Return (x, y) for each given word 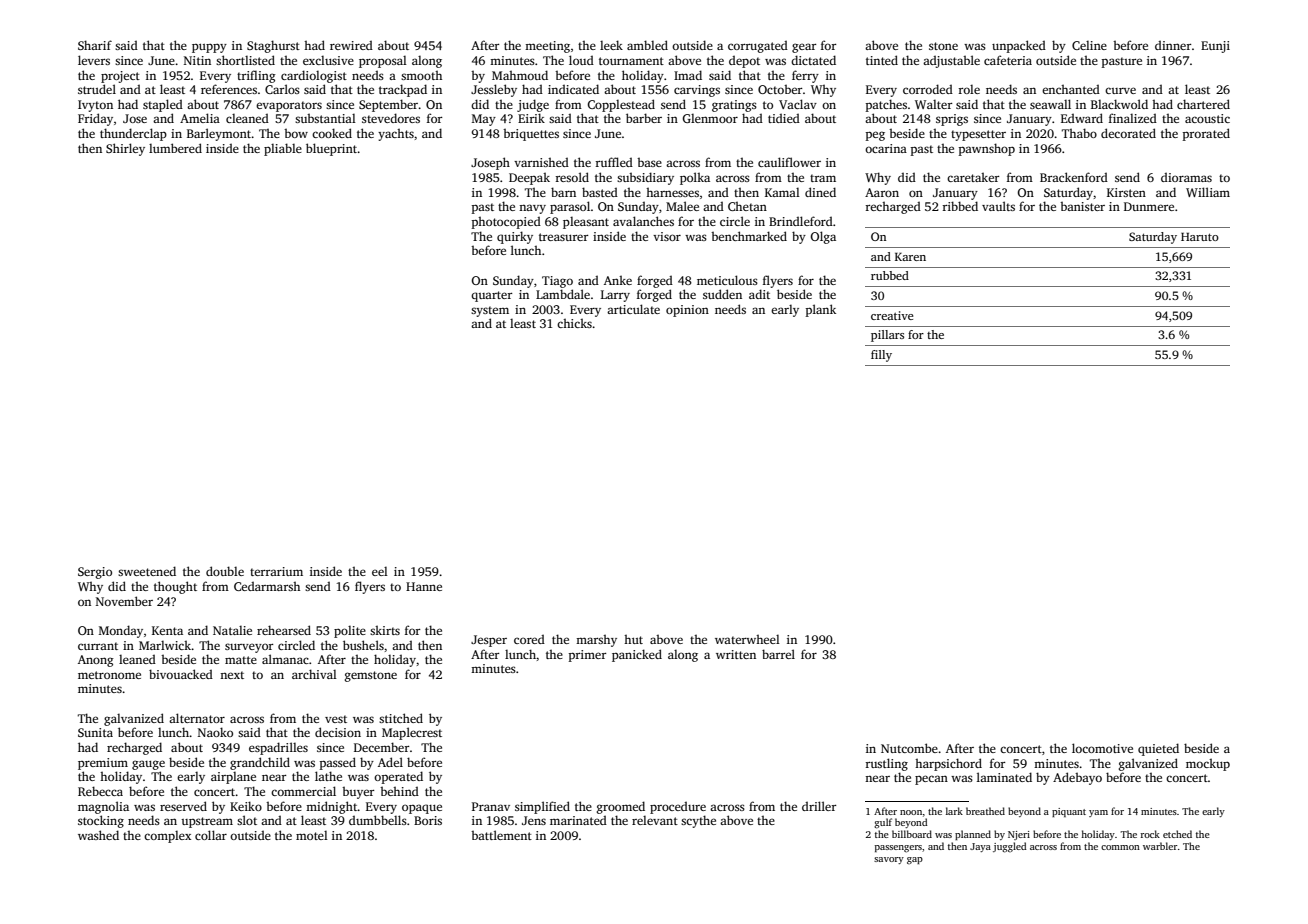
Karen (910, 256)
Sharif (95, 45)
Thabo (1079, 133)
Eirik (531, 118)
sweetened (147, 571)
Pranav (491, 806)
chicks (574, 323)
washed (98, 835)
